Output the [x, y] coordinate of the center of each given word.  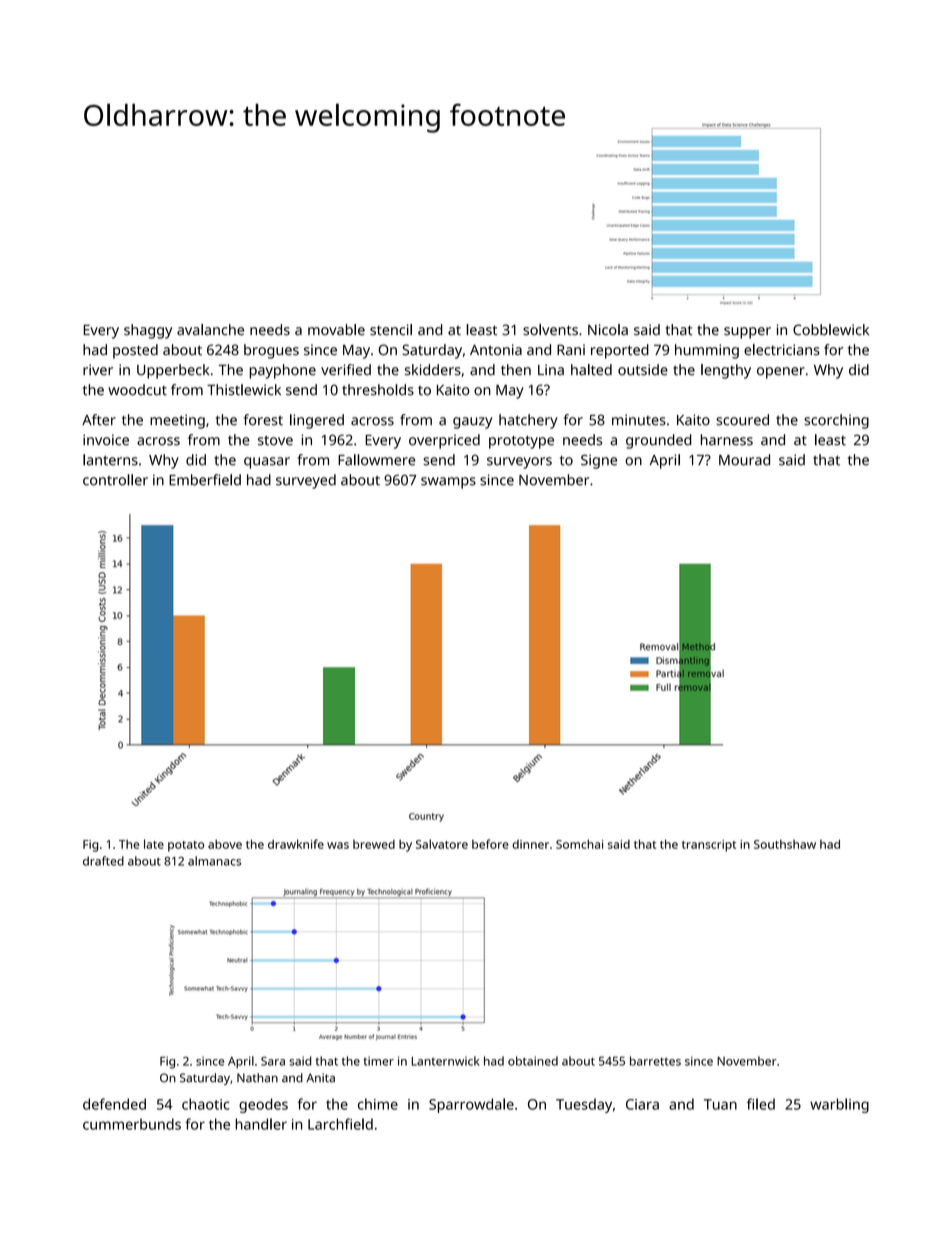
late [154, 844]
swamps [448, 483]
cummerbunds [132, 1124]
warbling [839, 1105]
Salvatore [442, 844]
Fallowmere [376, 460]
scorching [836, 421]
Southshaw [785, 844]
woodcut [137, 390]
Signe [599, 461]
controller [115, 480]
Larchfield [340, 1124]
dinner [530, 844]
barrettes [655, 1061]
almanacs [214, 861]
